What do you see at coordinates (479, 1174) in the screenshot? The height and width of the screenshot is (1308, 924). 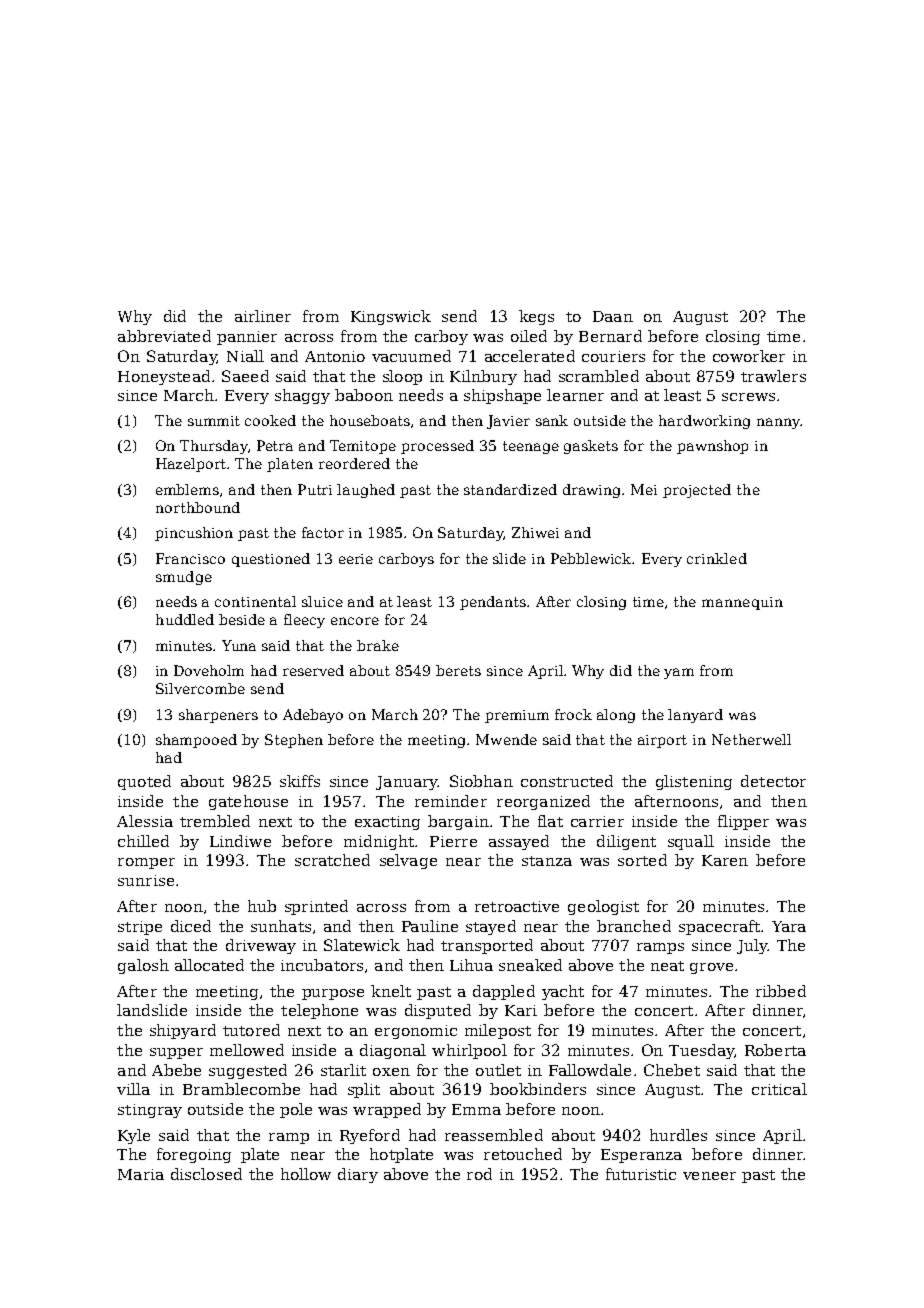 I see `rod` at bounding box center [479, 1174].
